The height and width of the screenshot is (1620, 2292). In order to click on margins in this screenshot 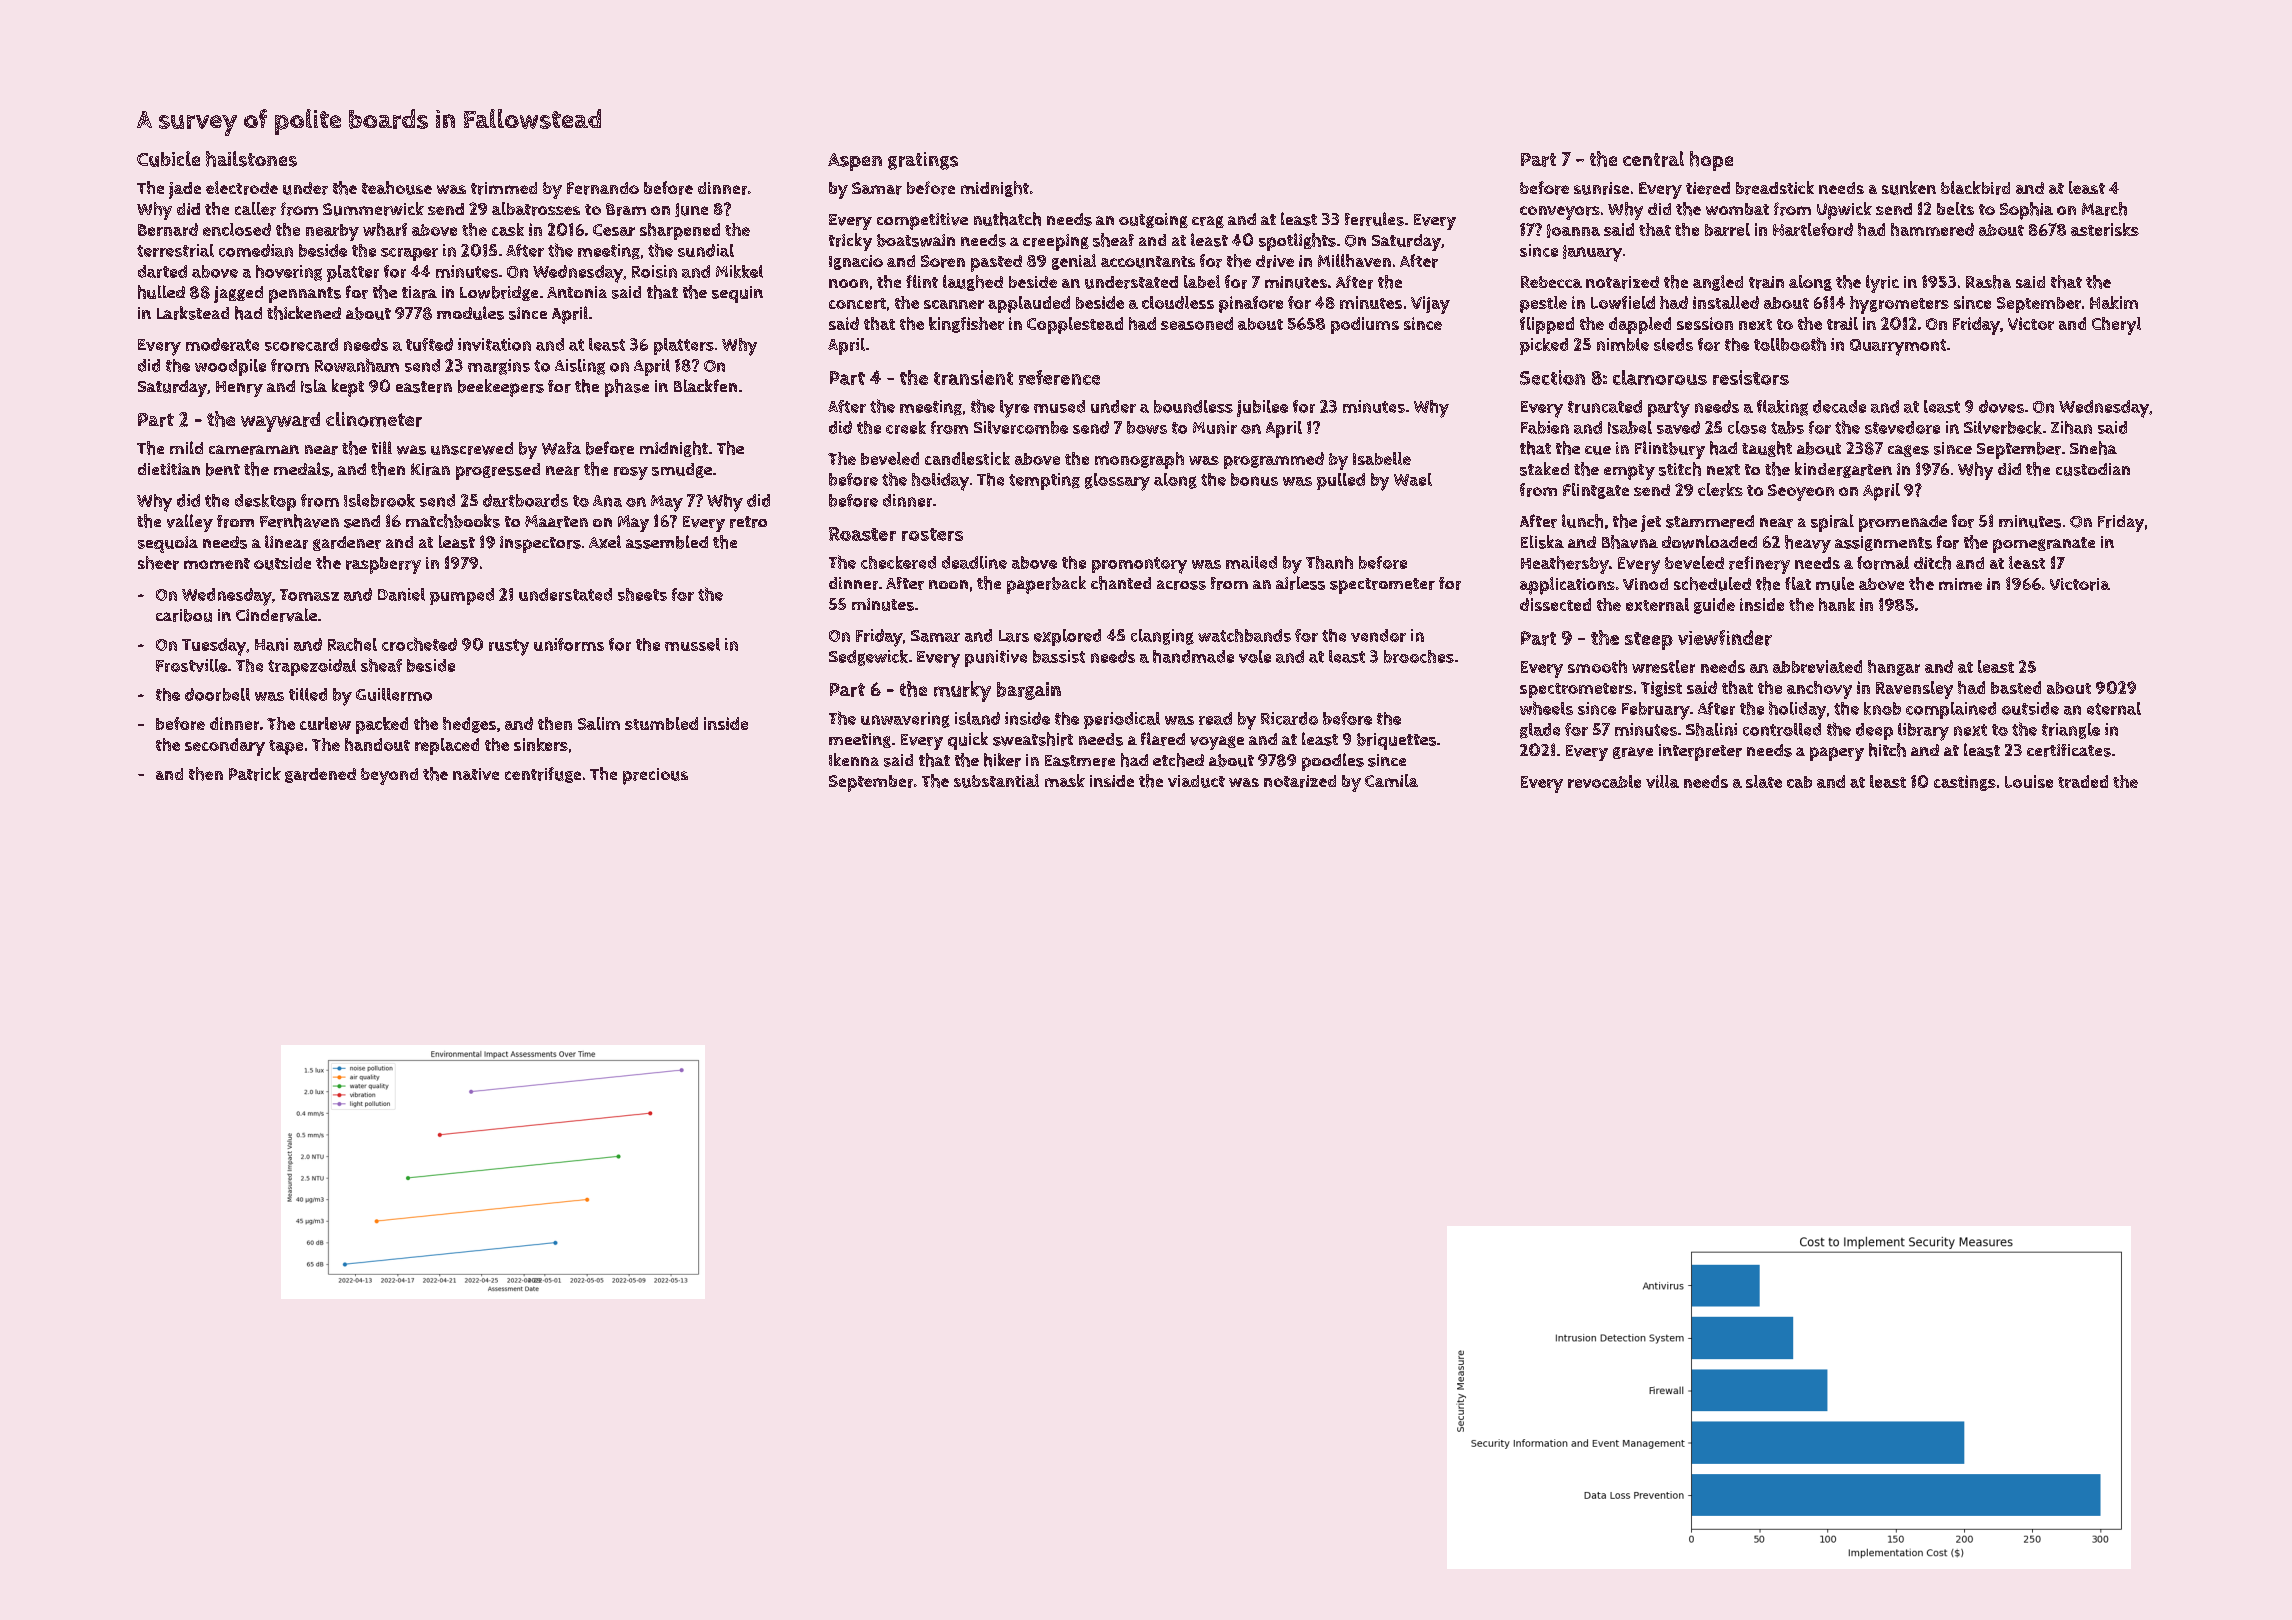, I will do `click(499, 367)`.
